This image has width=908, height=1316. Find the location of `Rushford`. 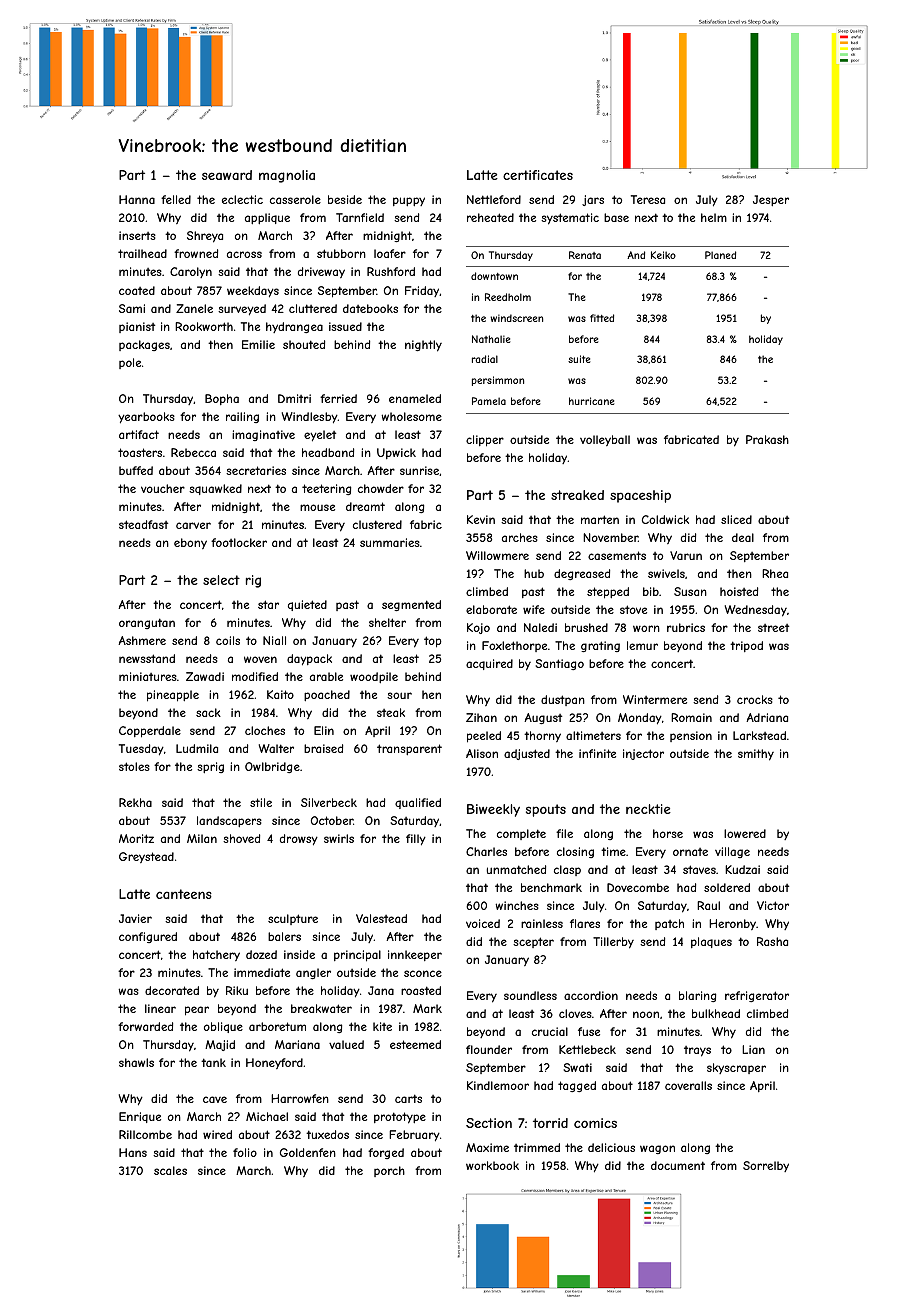

Rushford is located at coordinates (391, 271).
